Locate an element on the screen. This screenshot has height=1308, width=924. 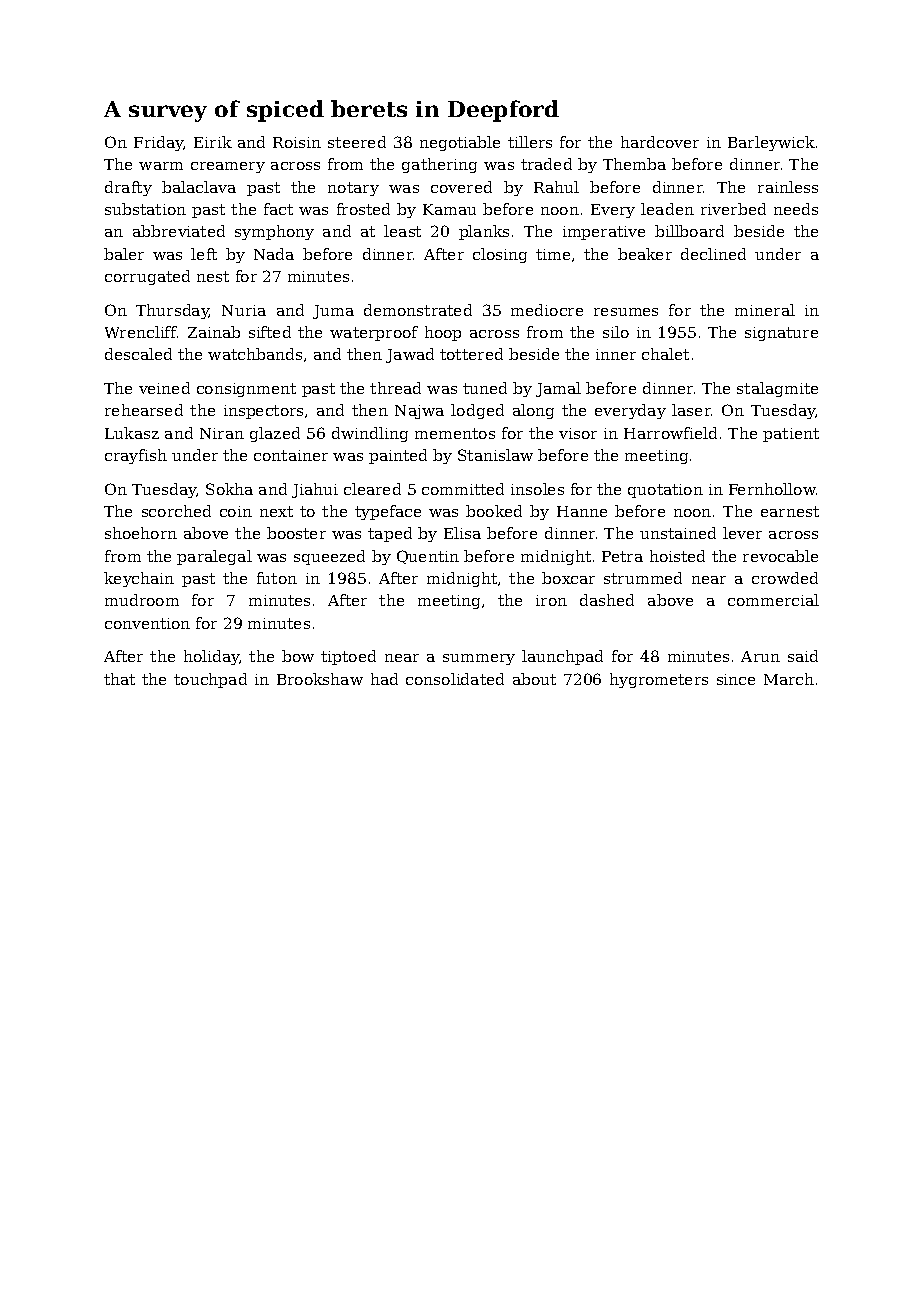
committed is located at coordinates (463, 489).
